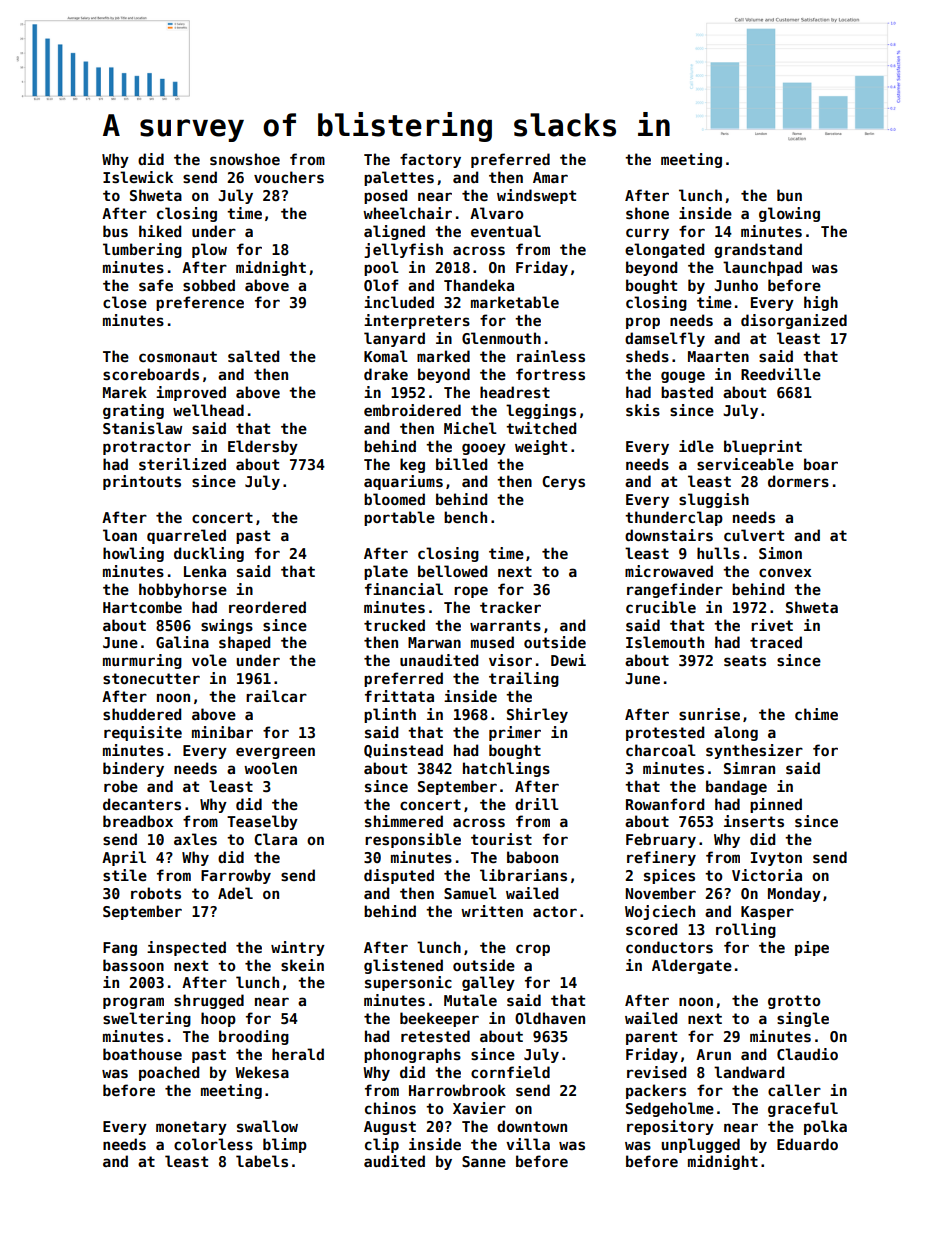 Image resolution: width=952 pixels, height=1233 pixels. What do you see at coordinates (700, 1145) in the page?
I see `unplugged` at bounding box center [700, 1145].
